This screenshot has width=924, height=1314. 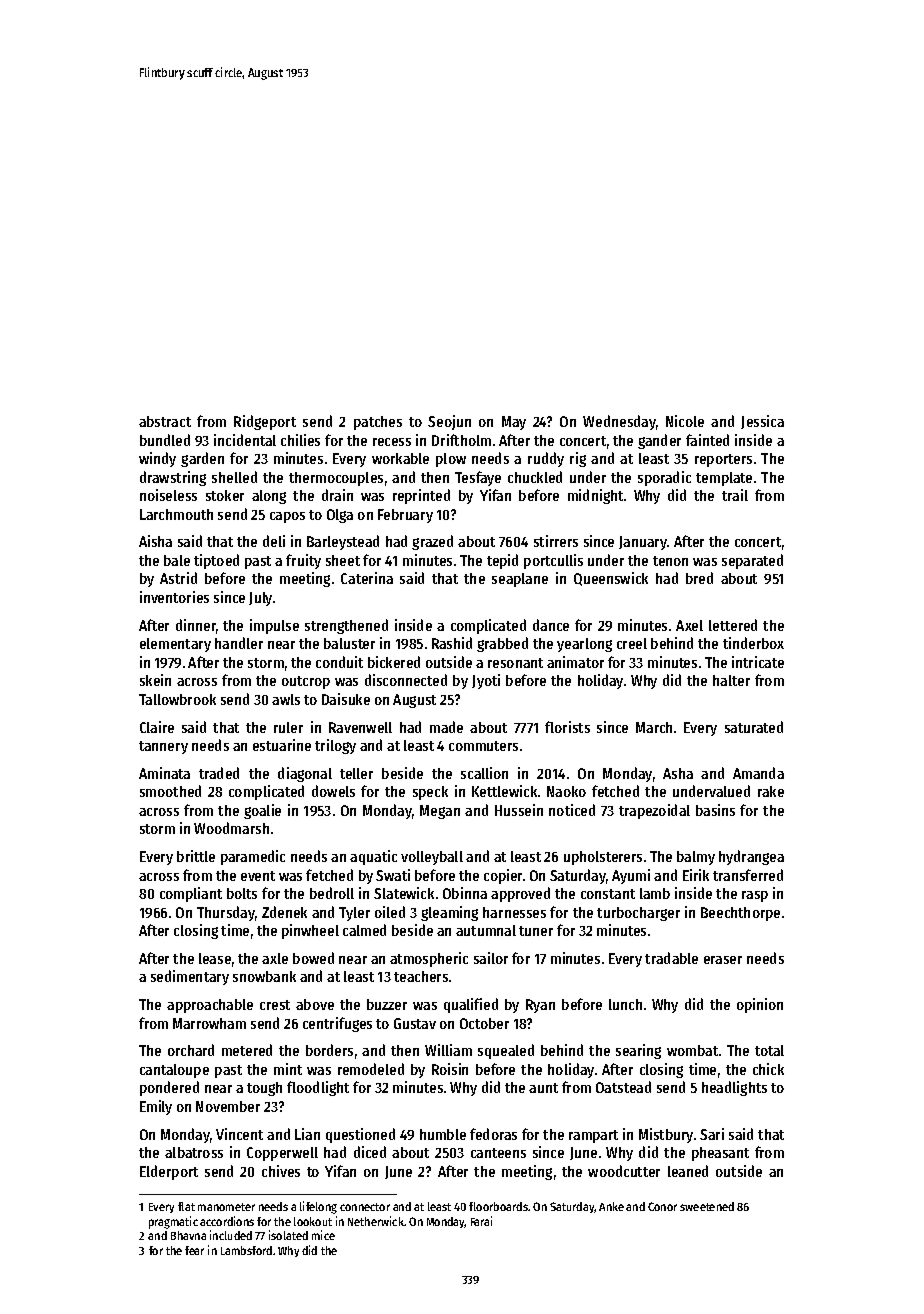 What do you see at coordinates (735, 495) in the screenshot?
I see `trail` at bounding box center [735, 495].
